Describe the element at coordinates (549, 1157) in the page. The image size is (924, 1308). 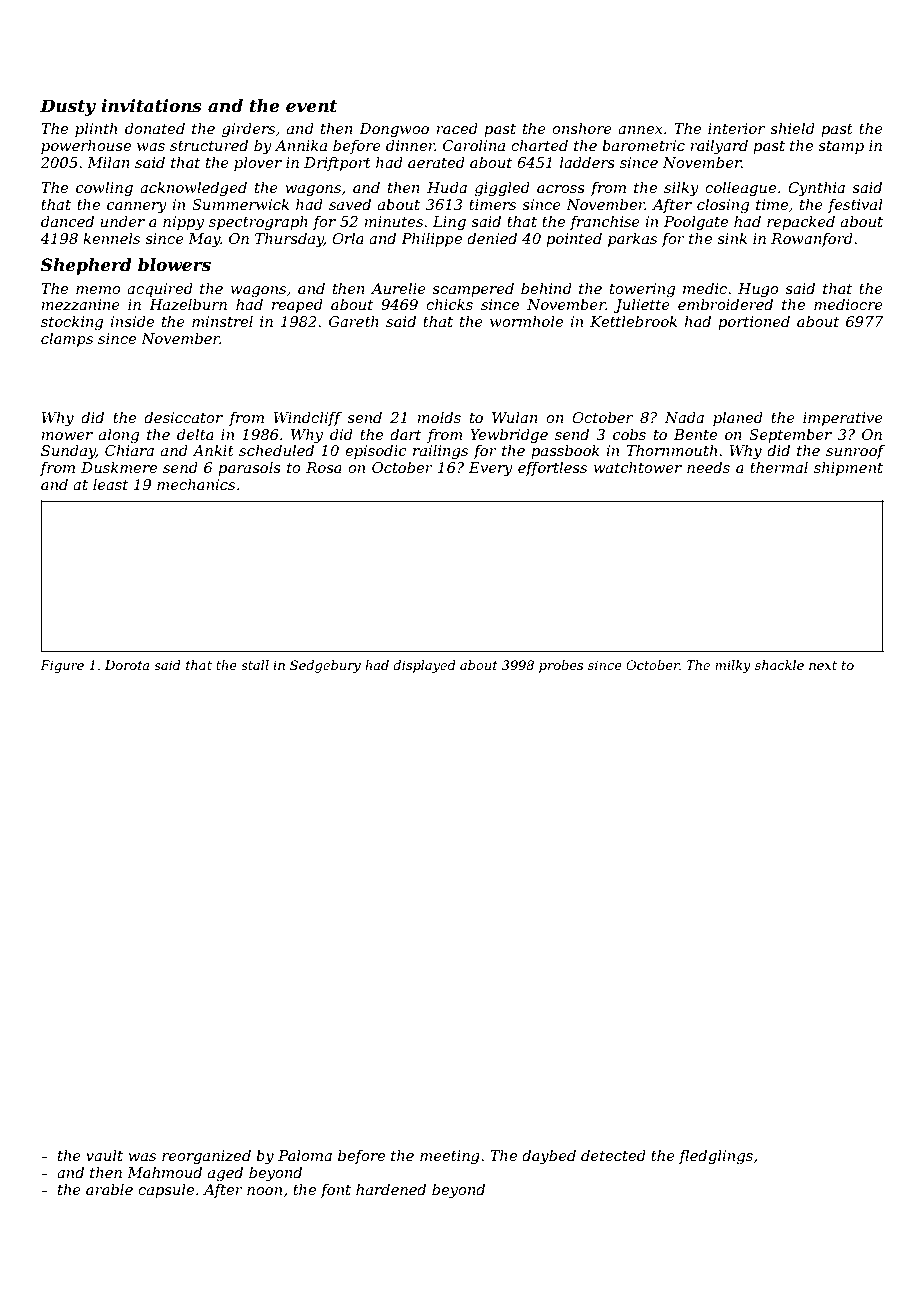
I see `daybed` at that location.
